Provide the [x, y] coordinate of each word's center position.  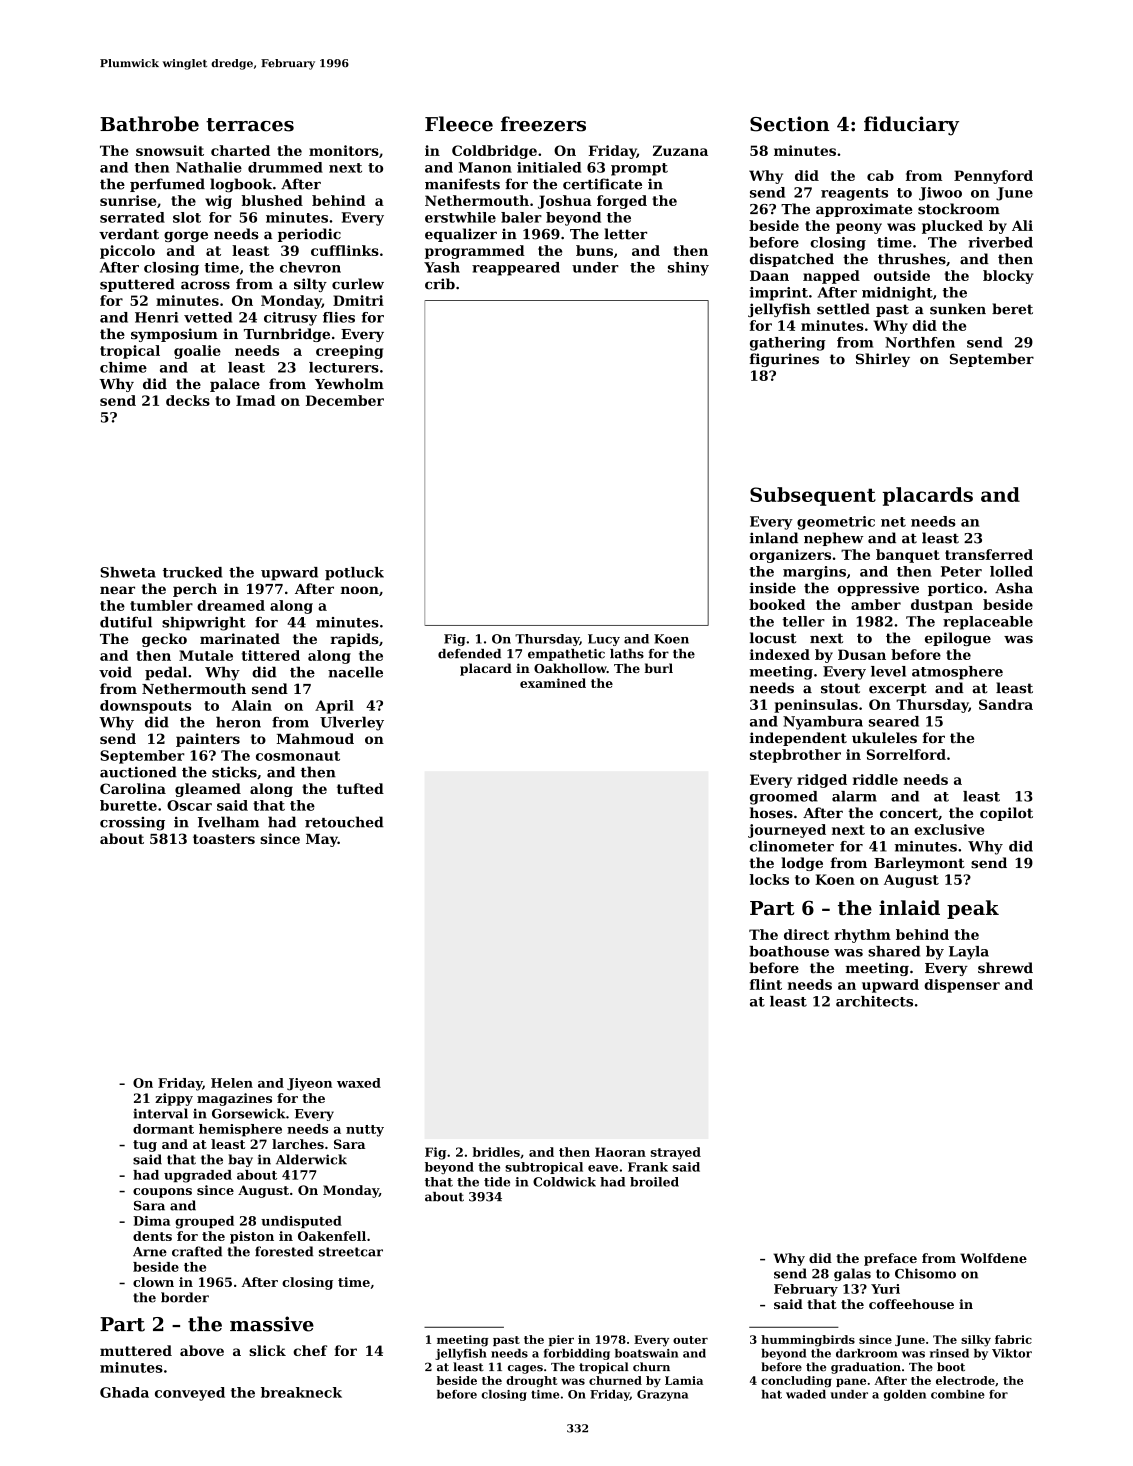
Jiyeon [309, 1084]
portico [955, 589]
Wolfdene [993, 1258]
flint [766, 984]
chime [123, 367]
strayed [676, 1153]
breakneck [301, 1392]
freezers [543, 124]
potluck [354, 574]
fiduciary [911, 126]
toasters [224, 839]
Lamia [684, 1380]
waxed [359, 1083]
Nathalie [209, 167]
